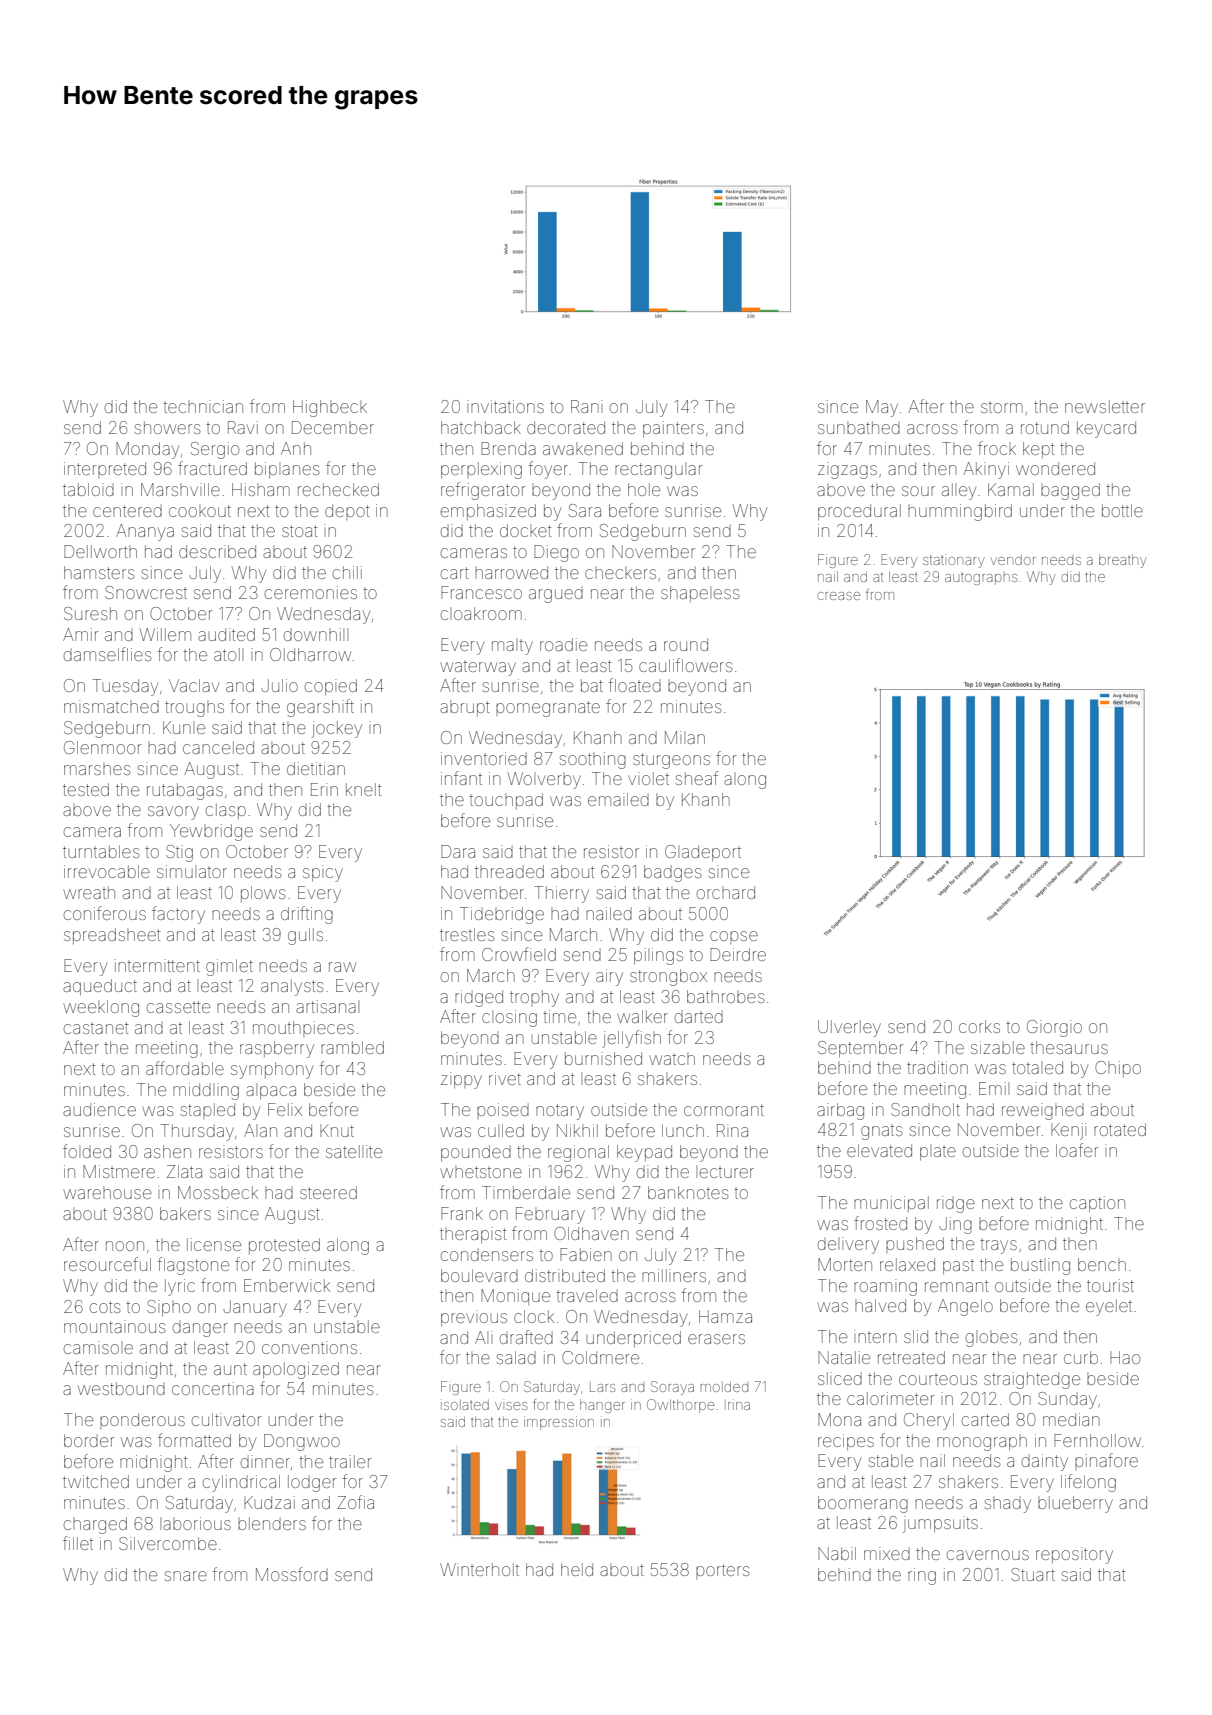 This document has height=1715, width=1212. What do you see at coordinates (511, 572) in the document?
I see `harrowed` at bounding box center [511, 572].
